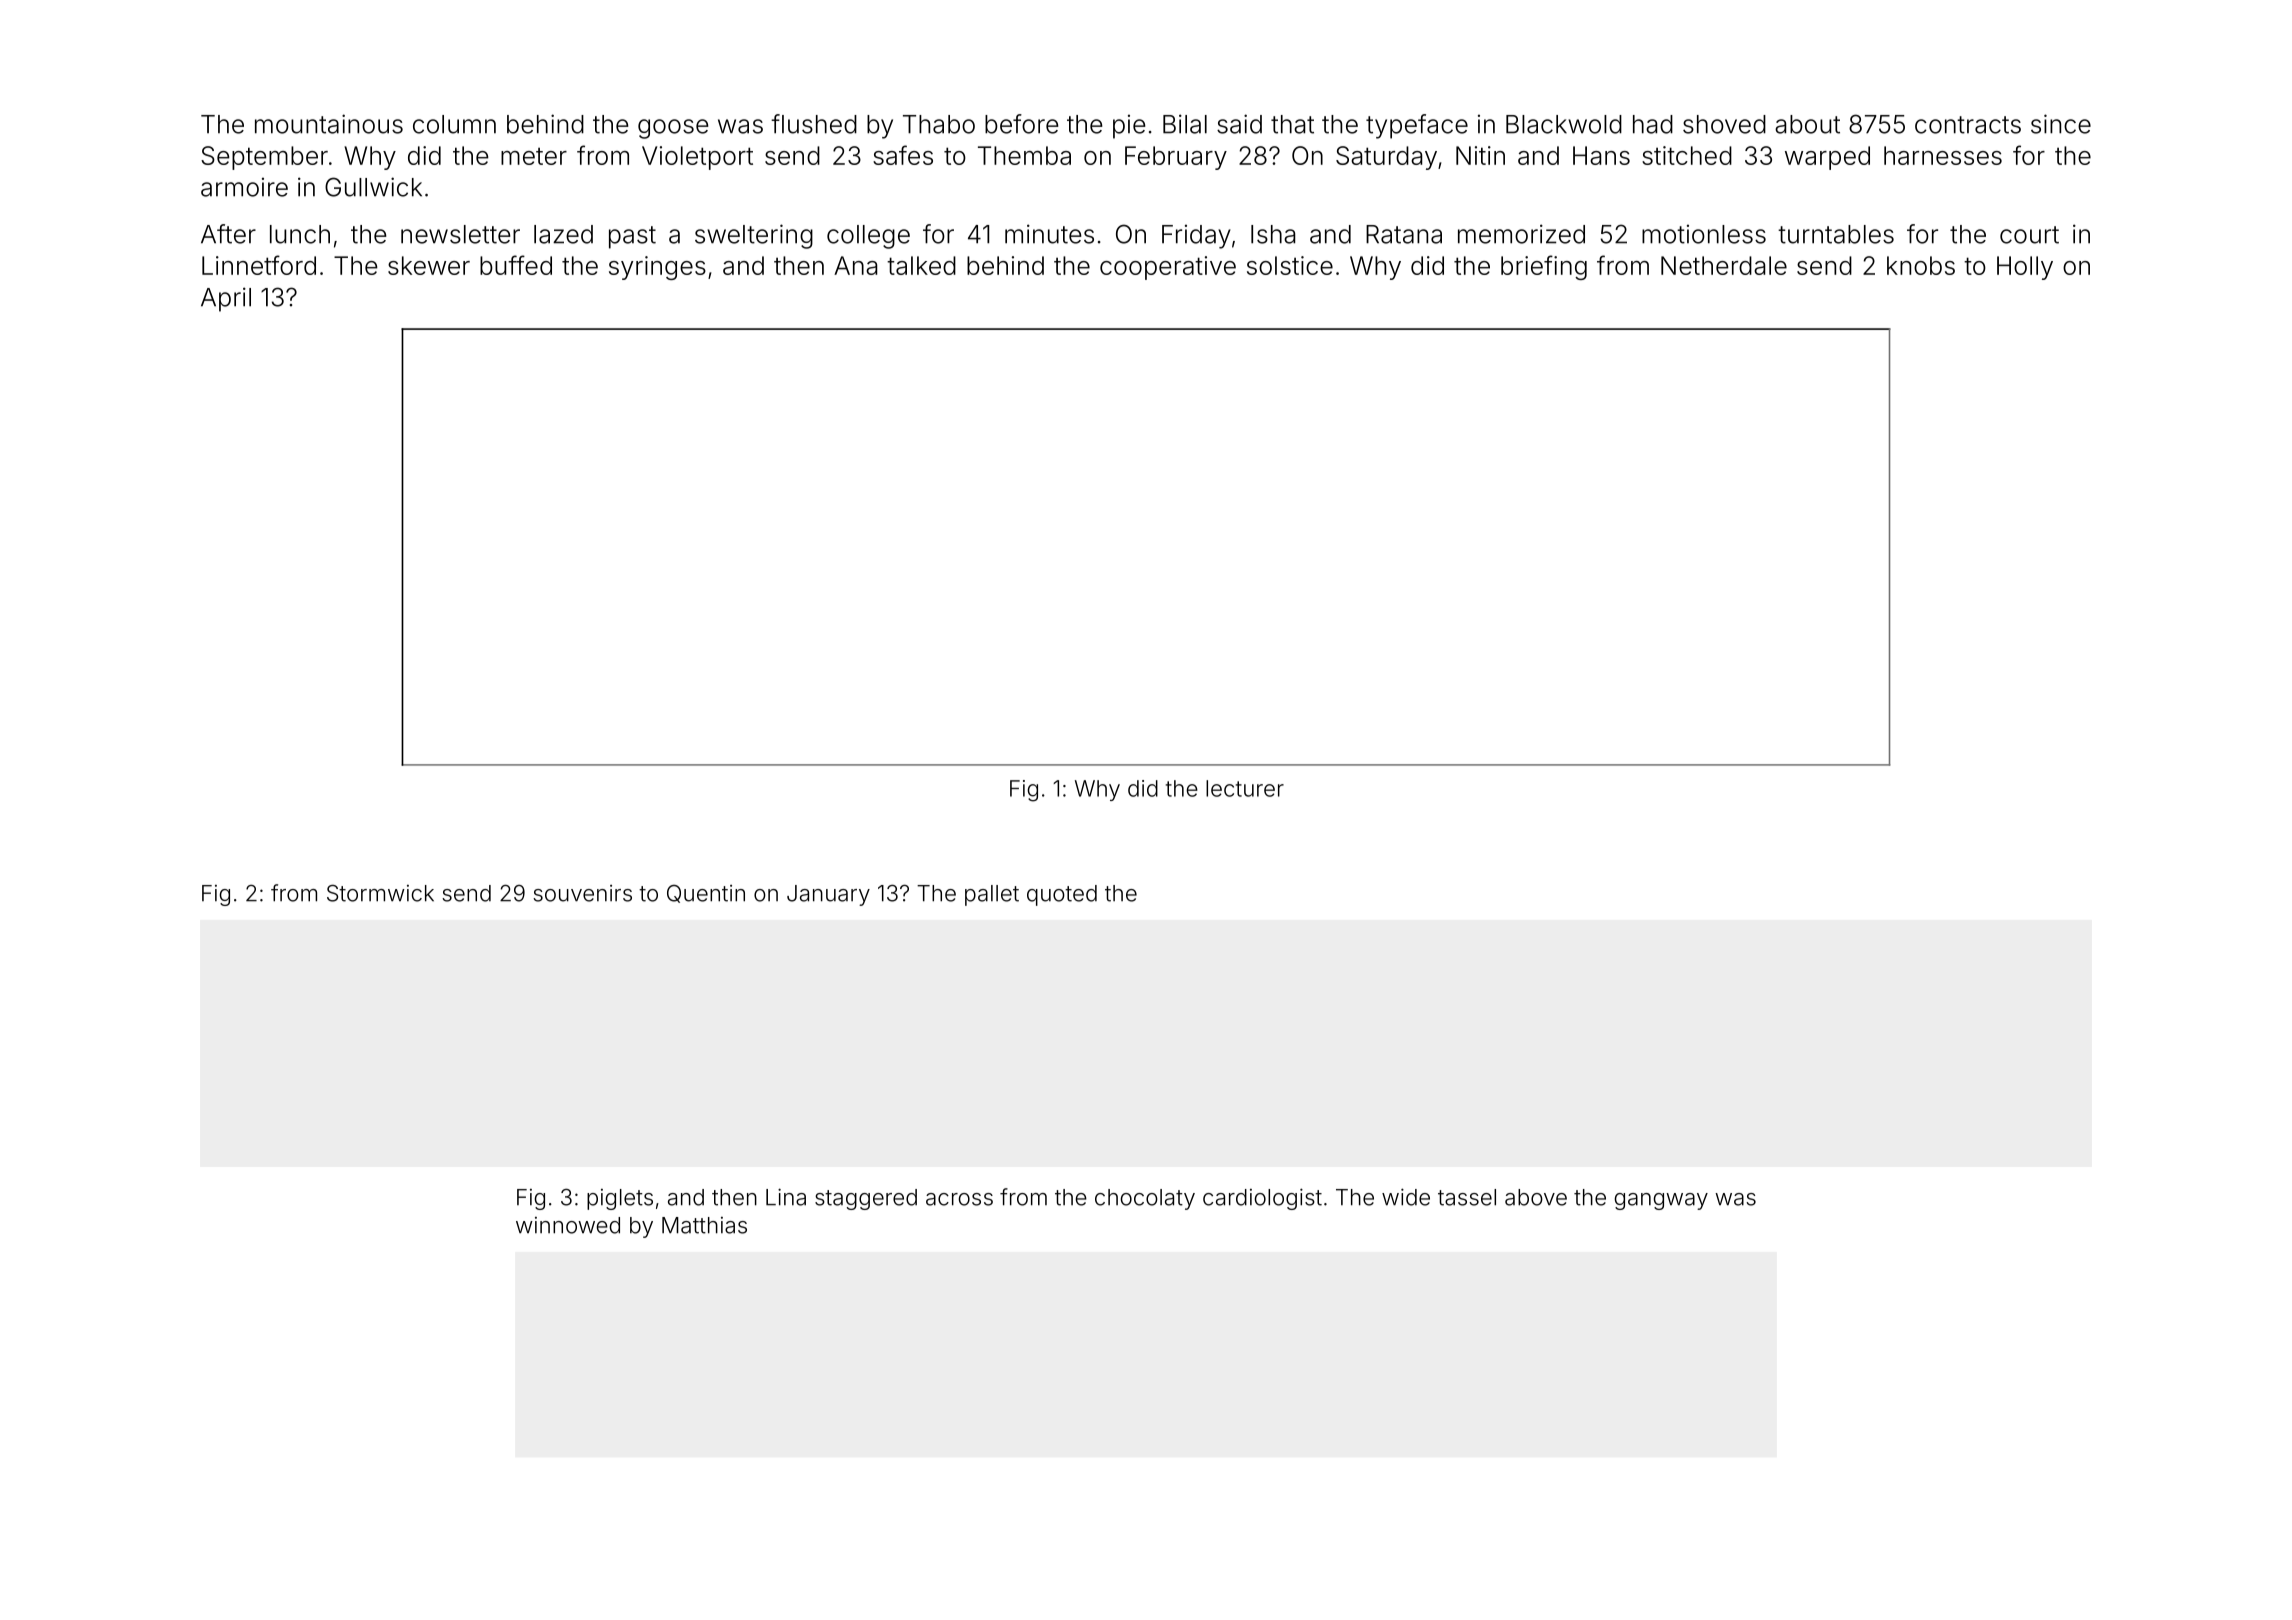  Describe the element at coordinates (568, 1225) in the document. I see `winnowed` at that location.
